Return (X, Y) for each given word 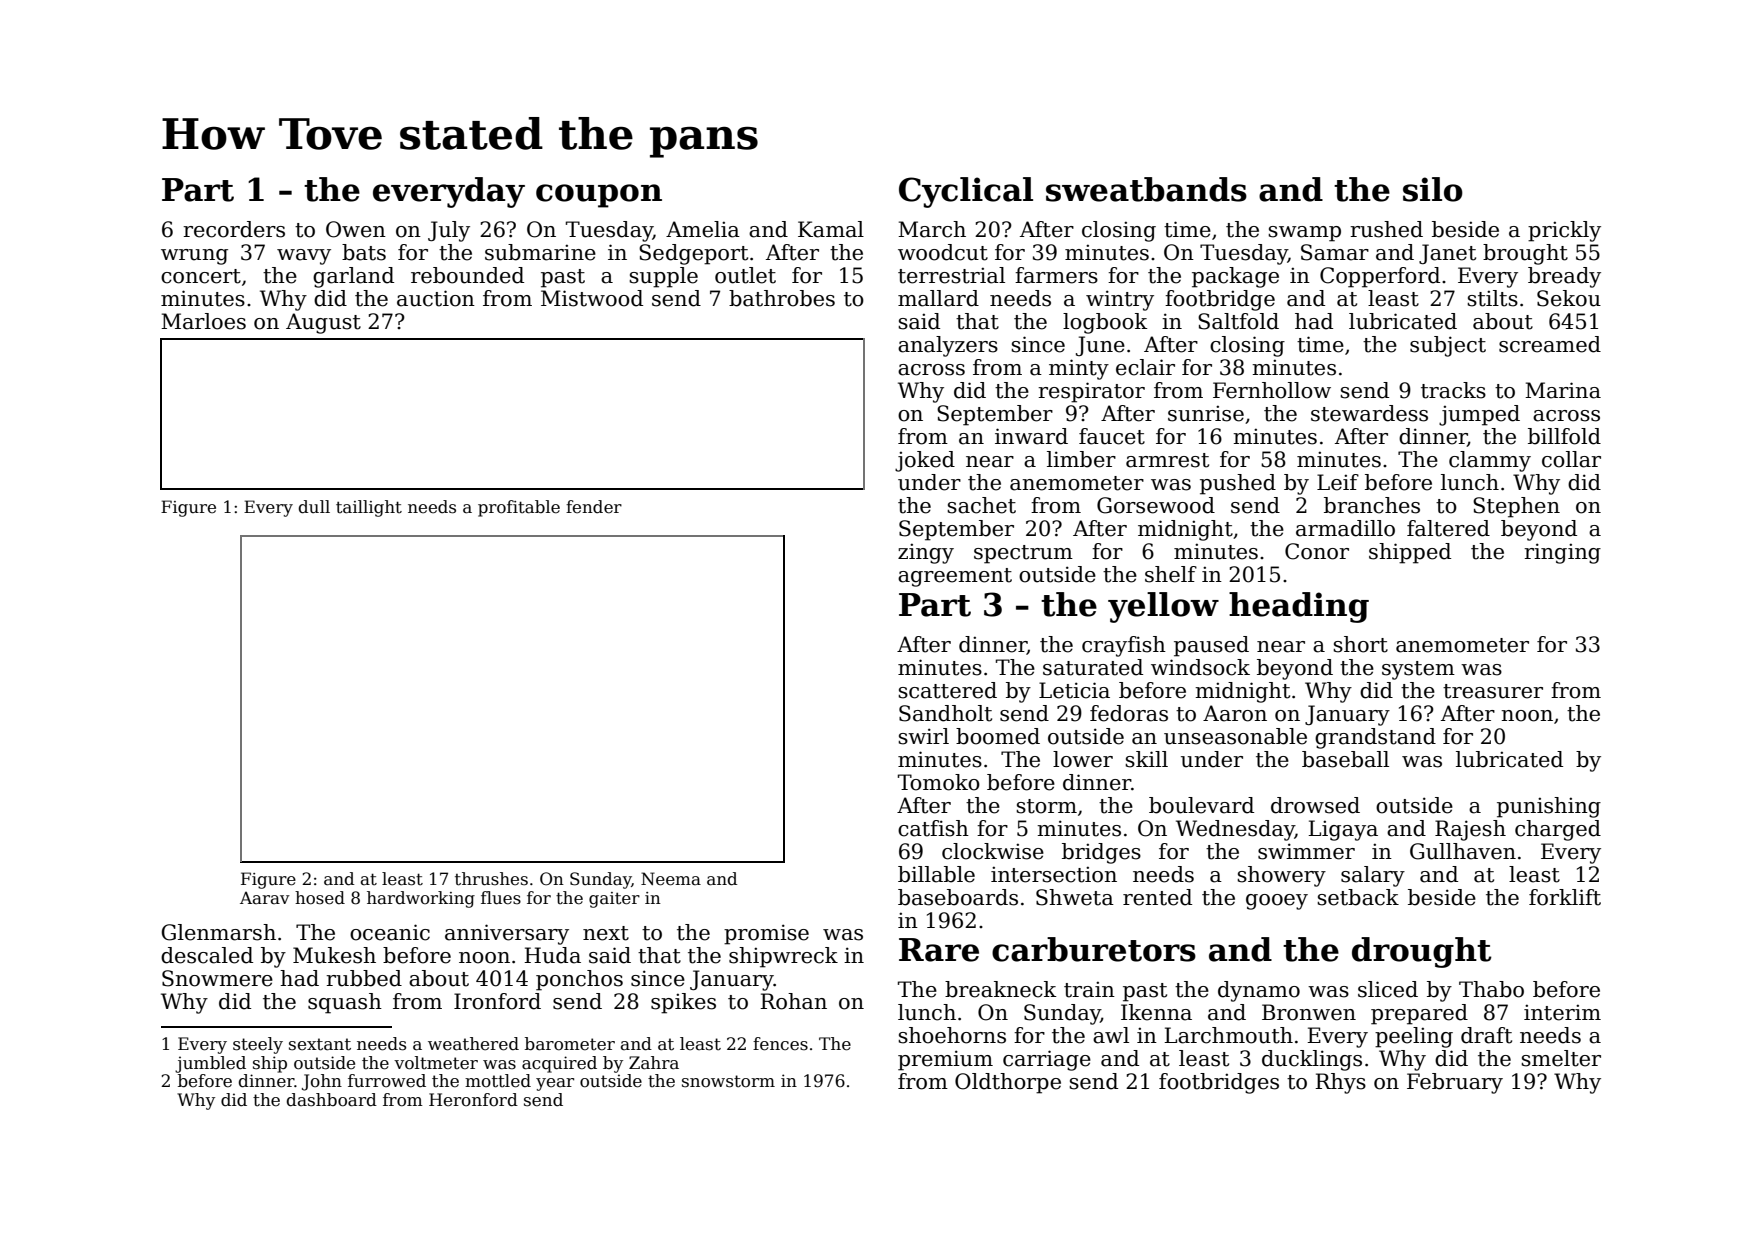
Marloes (203, 321)
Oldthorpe (1008, 1083)
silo (1433, 189)
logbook (1105, 323)
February (1455, 1083)
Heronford (473, 1100)
